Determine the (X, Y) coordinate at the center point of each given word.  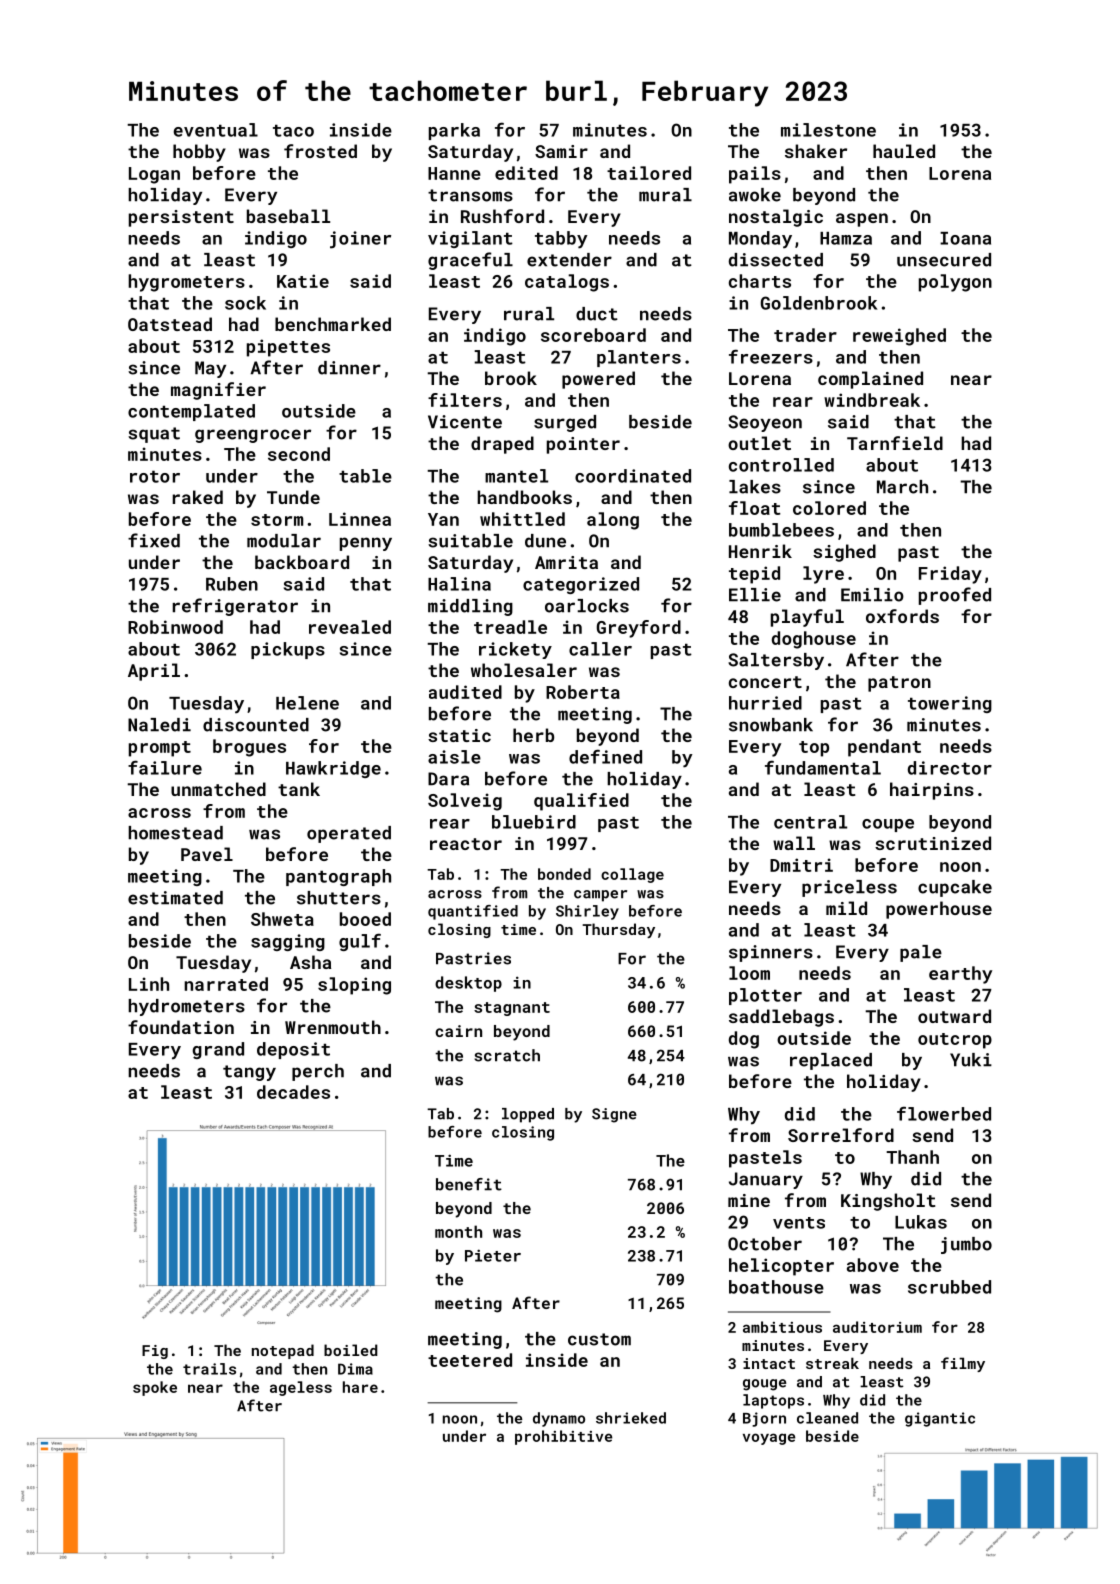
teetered (470, 1360)
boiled (351, 1350)
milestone (828, 130)
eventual (216, 130)
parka (454, 131)
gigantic (940, 1419)
